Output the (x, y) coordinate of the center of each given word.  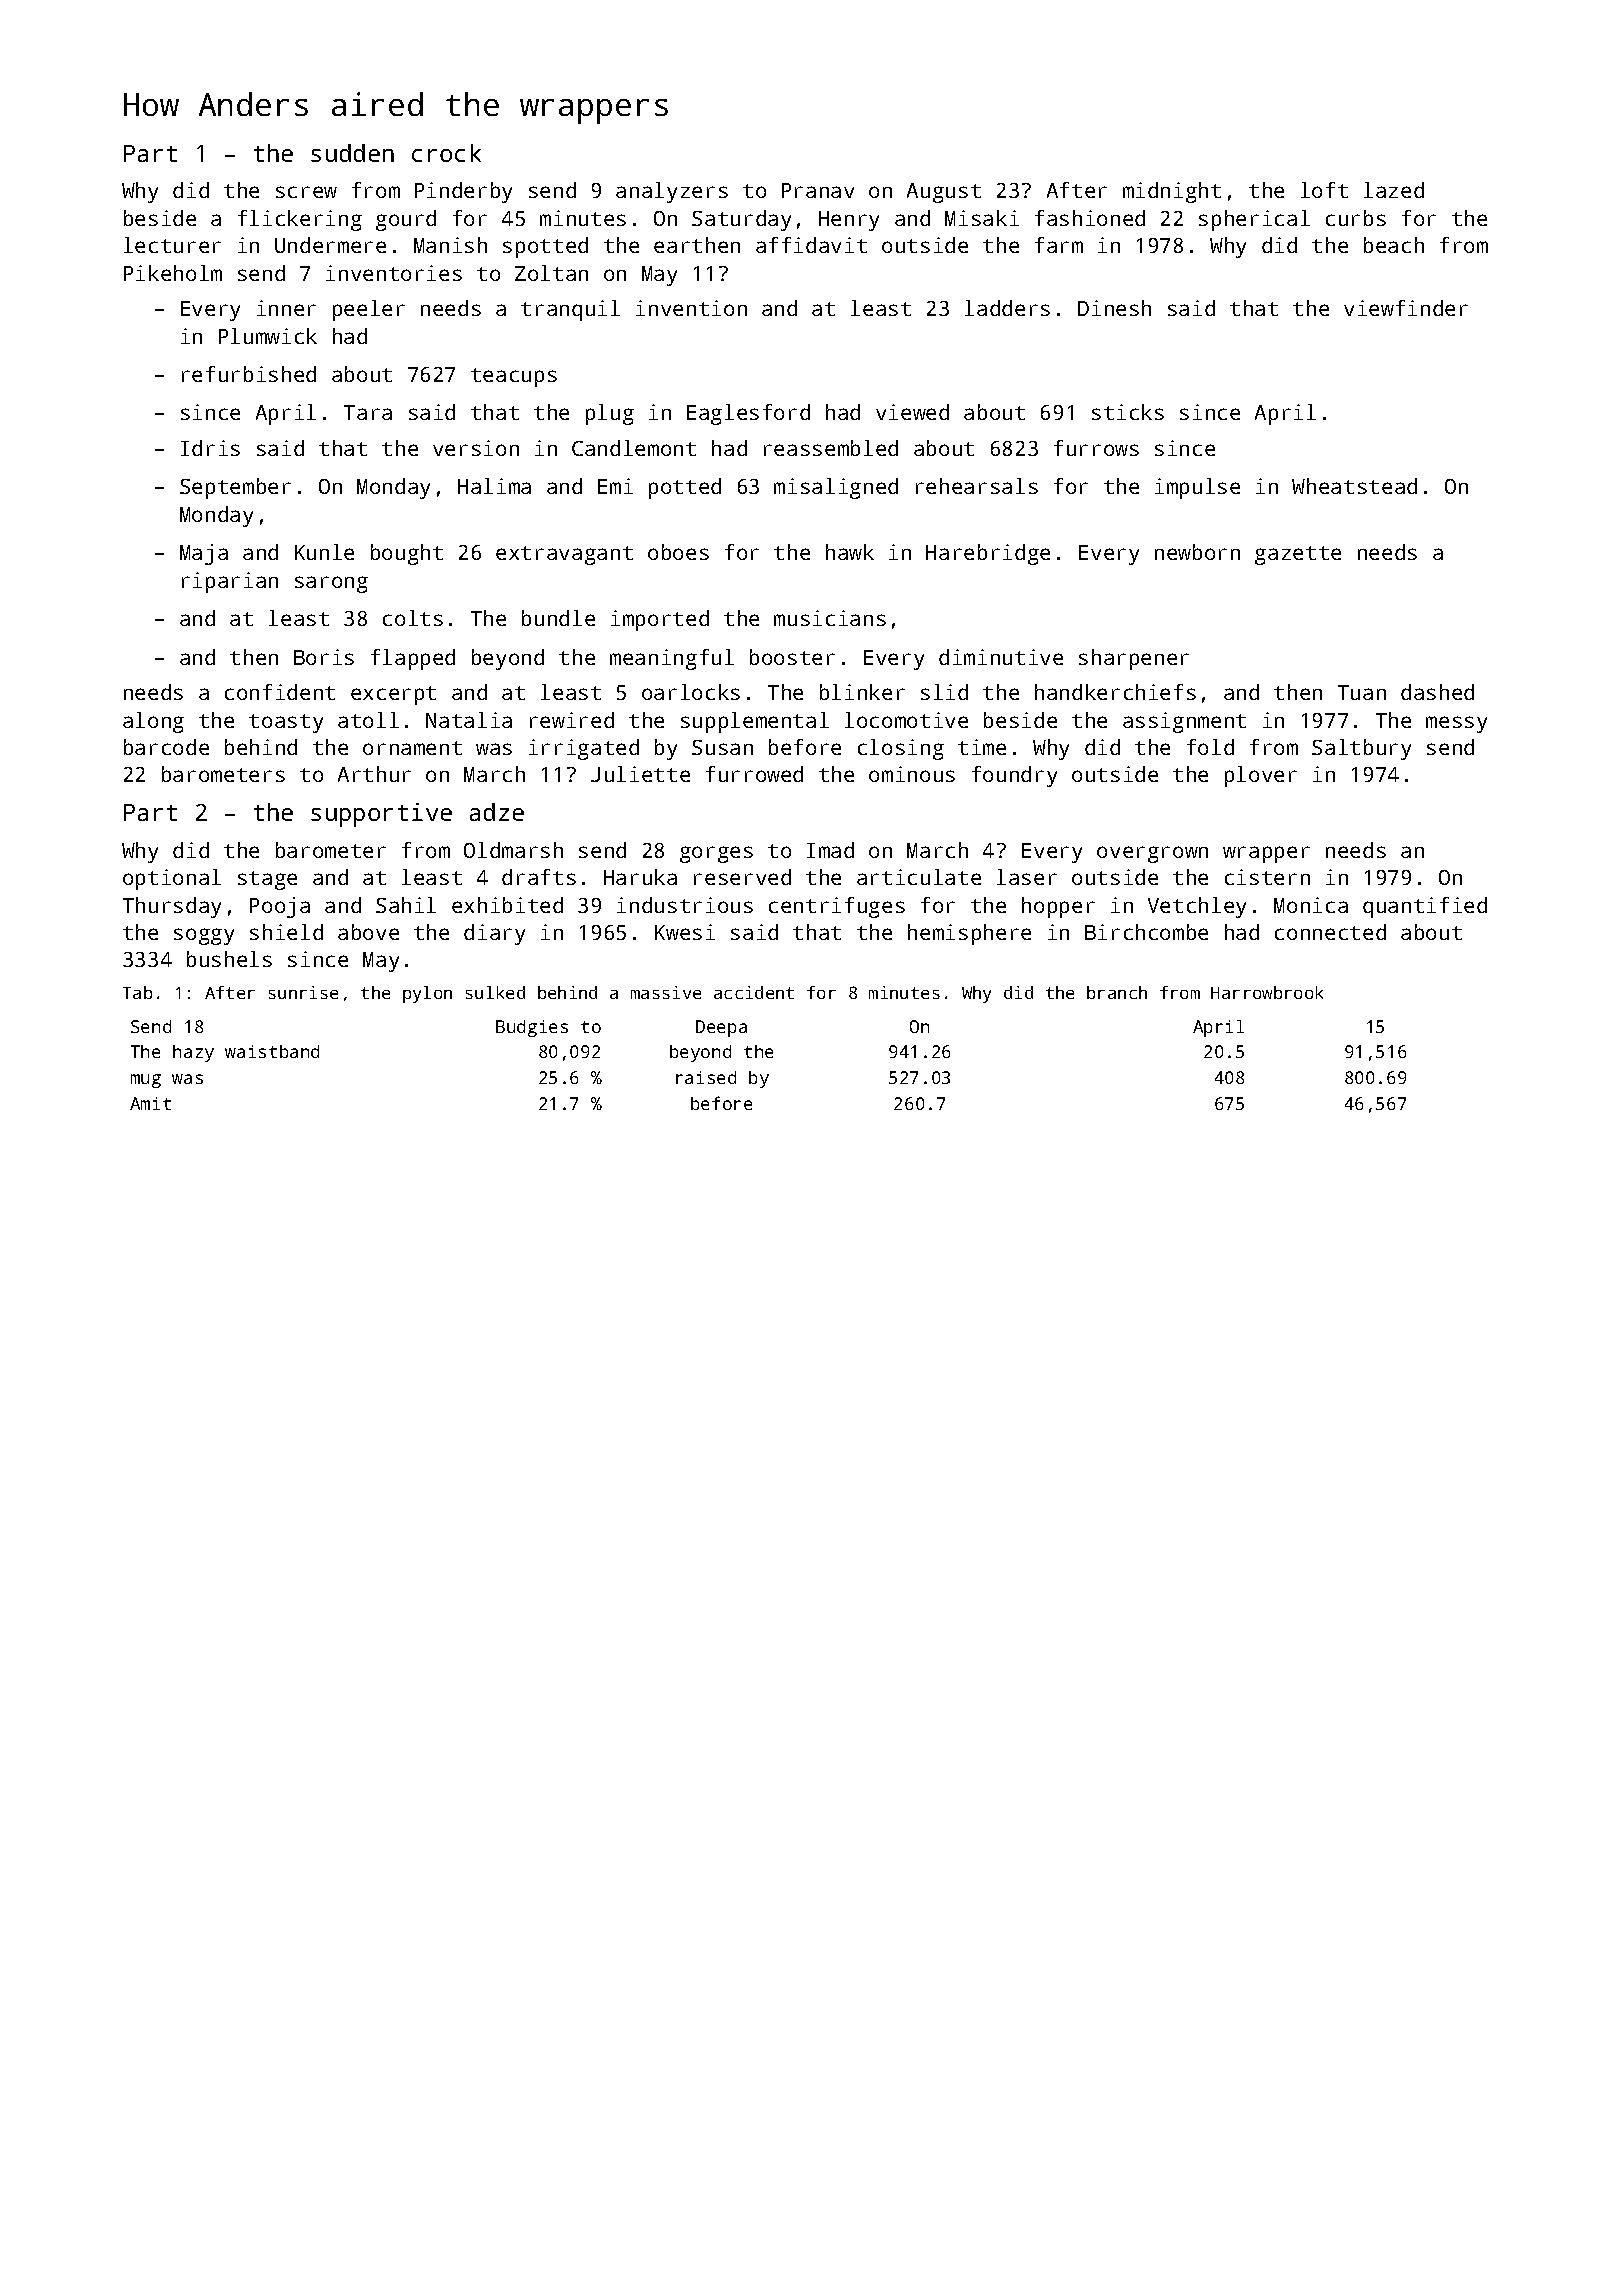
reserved (742, 877)
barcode (166, 747)
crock (446, 153)
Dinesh (1114, 308)
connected (1330, 932)
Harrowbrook (1267, 992)
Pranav (818, 190)
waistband (272, 1051)
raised (706, 1077)
